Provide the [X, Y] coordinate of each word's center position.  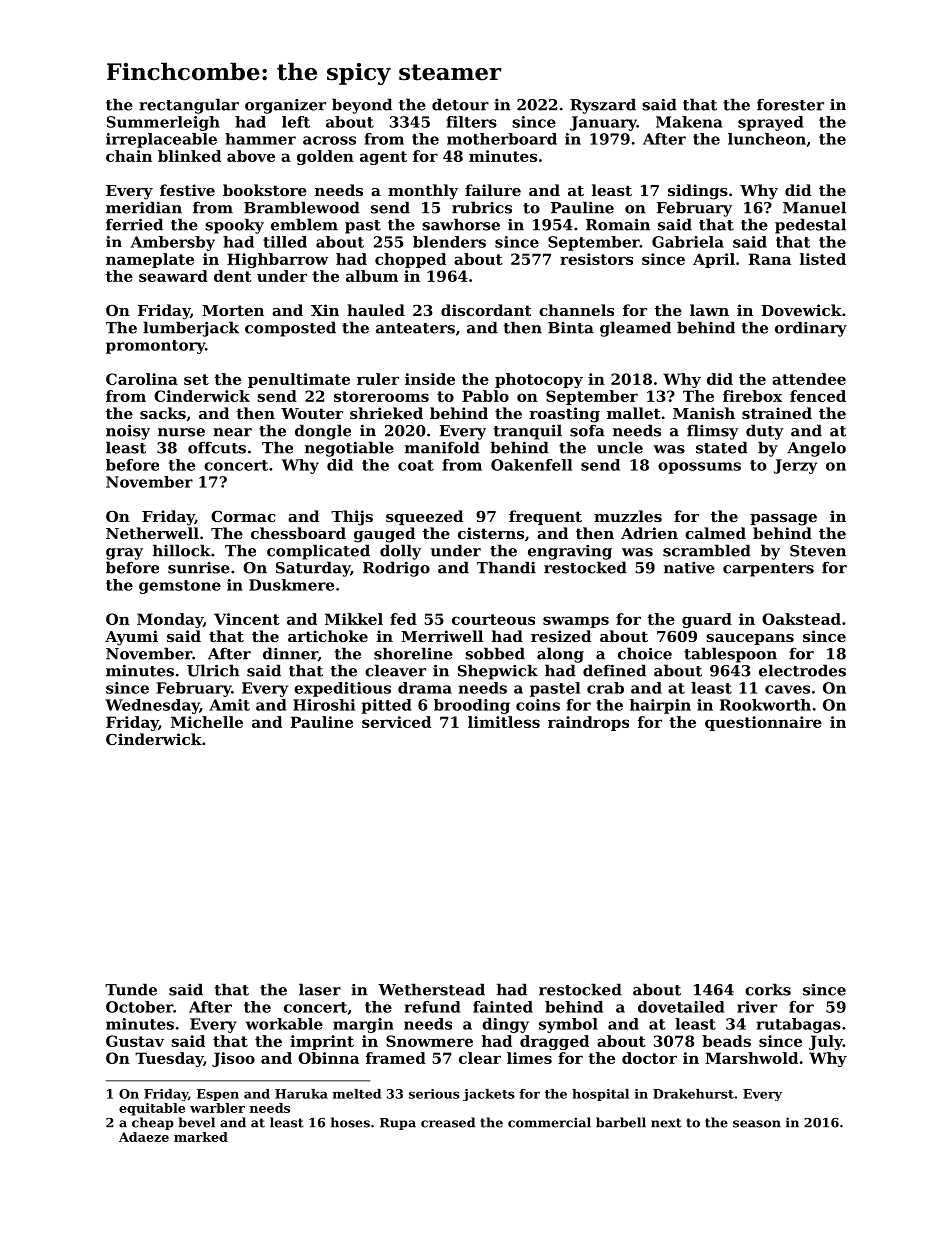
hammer [260, 139]
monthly [423, 192]
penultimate [299, 380]
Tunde [131, 989]
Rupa [398, 1124]
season [757, 1124]
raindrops [588, 723]
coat [416, 465]
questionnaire [763, 723]
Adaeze [144, 1137]
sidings [698, 192]
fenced [818, 396]
